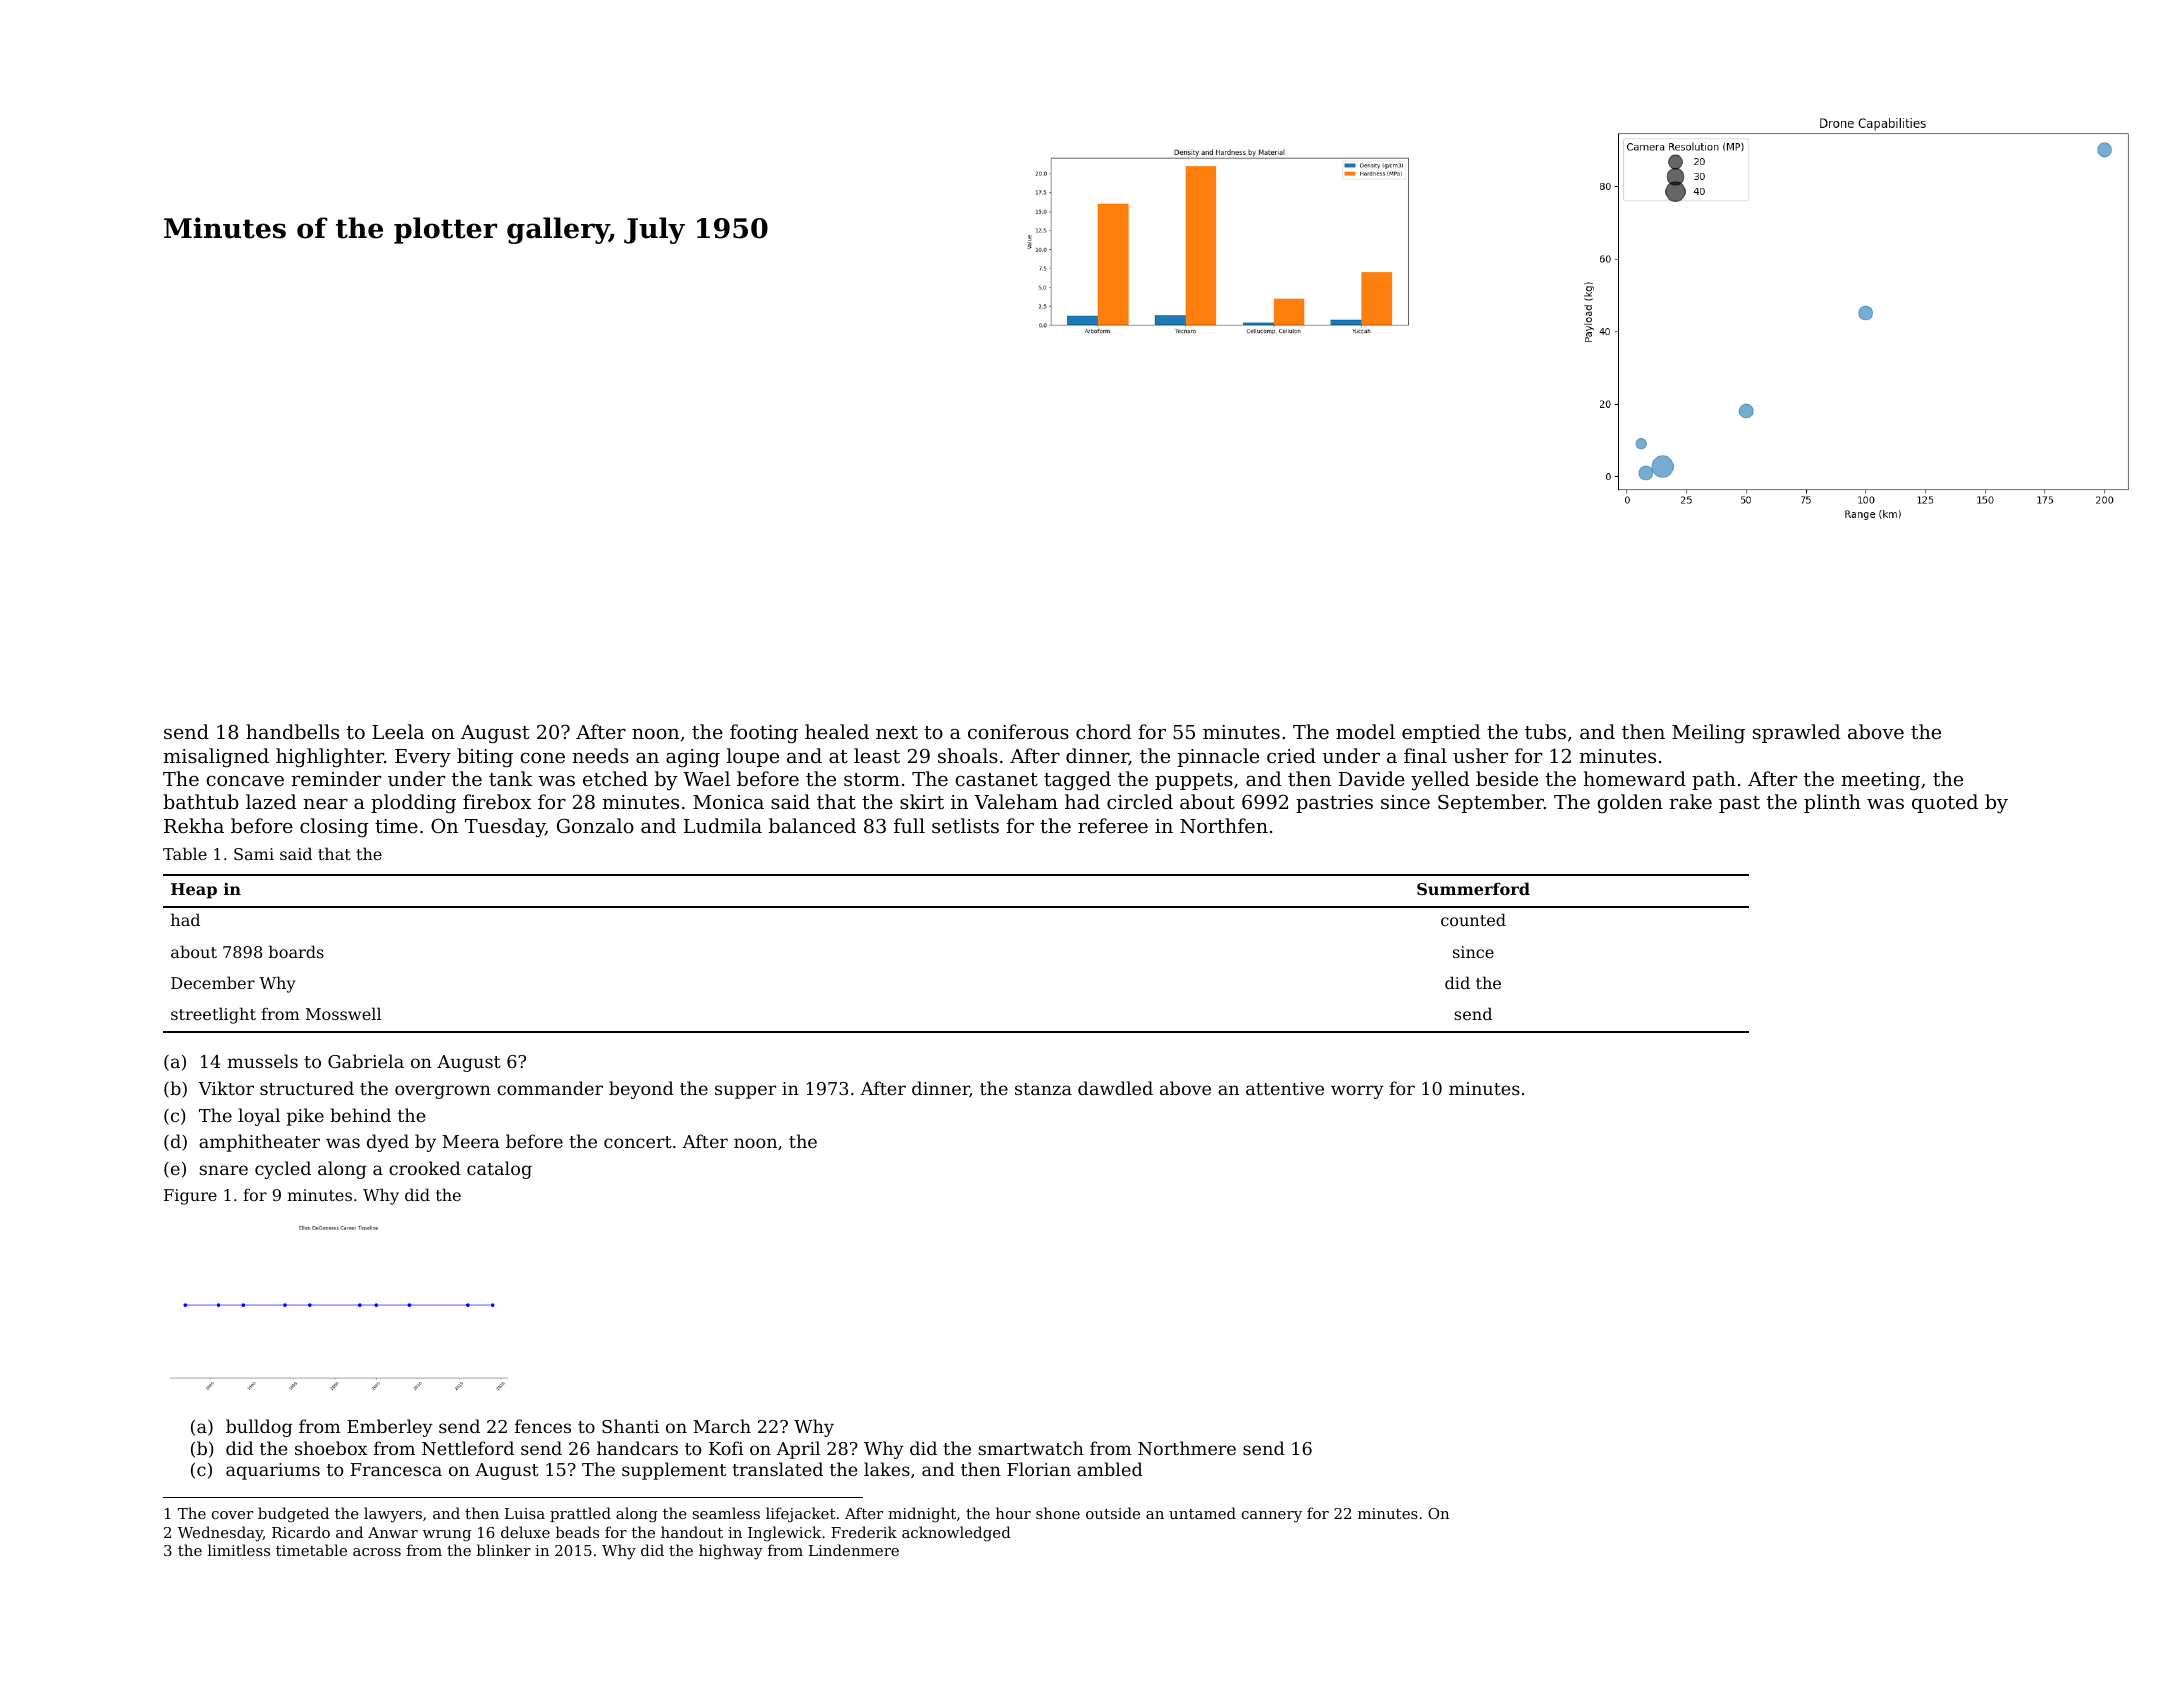 The width and height of the page is (2178, 1683). Describe the element at coordinates (1797, 733) in the page. I see `sprawled` at that location.
